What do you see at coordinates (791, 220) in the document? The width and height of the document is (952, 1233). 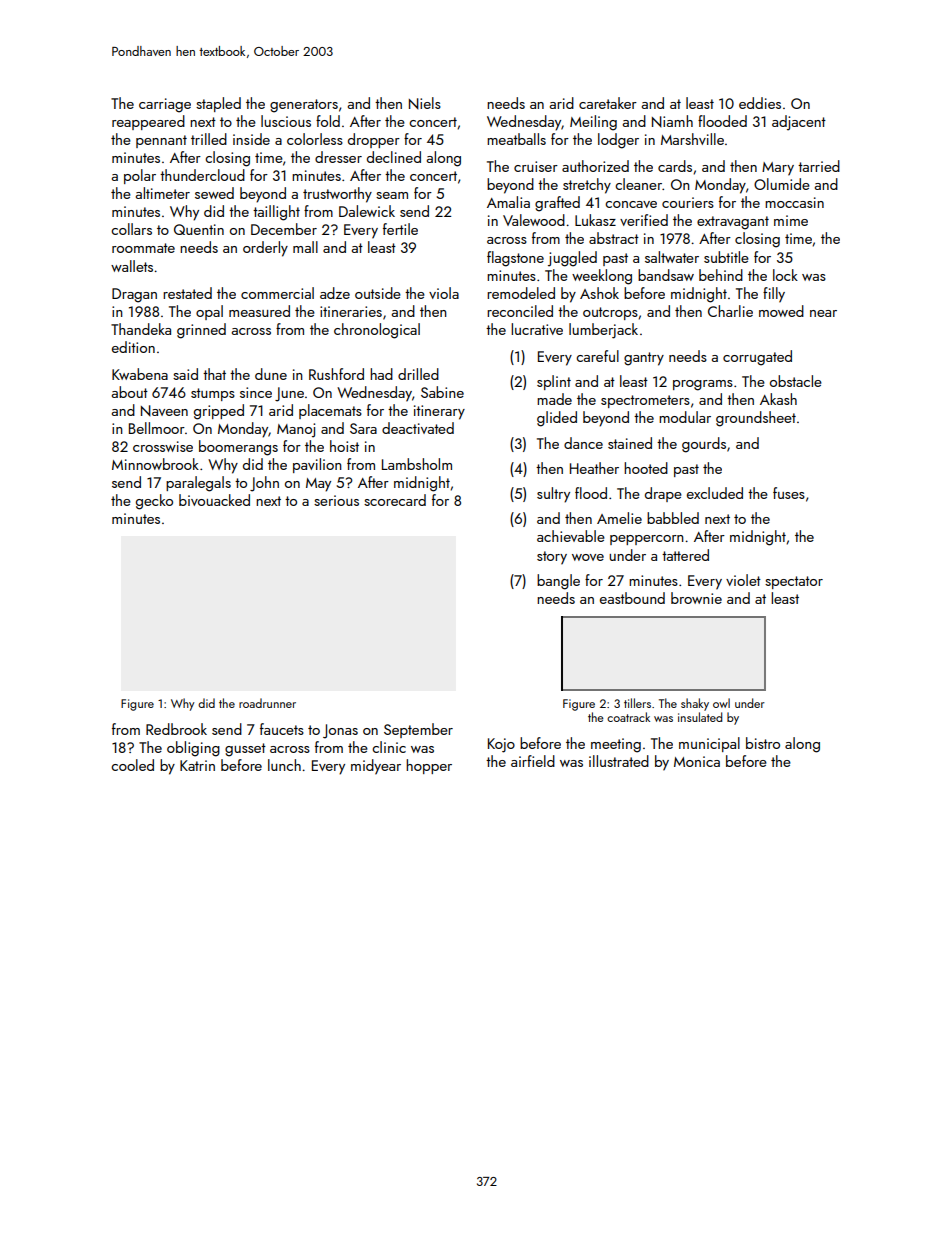 I see `mime` at bounding box center [791, 220].
